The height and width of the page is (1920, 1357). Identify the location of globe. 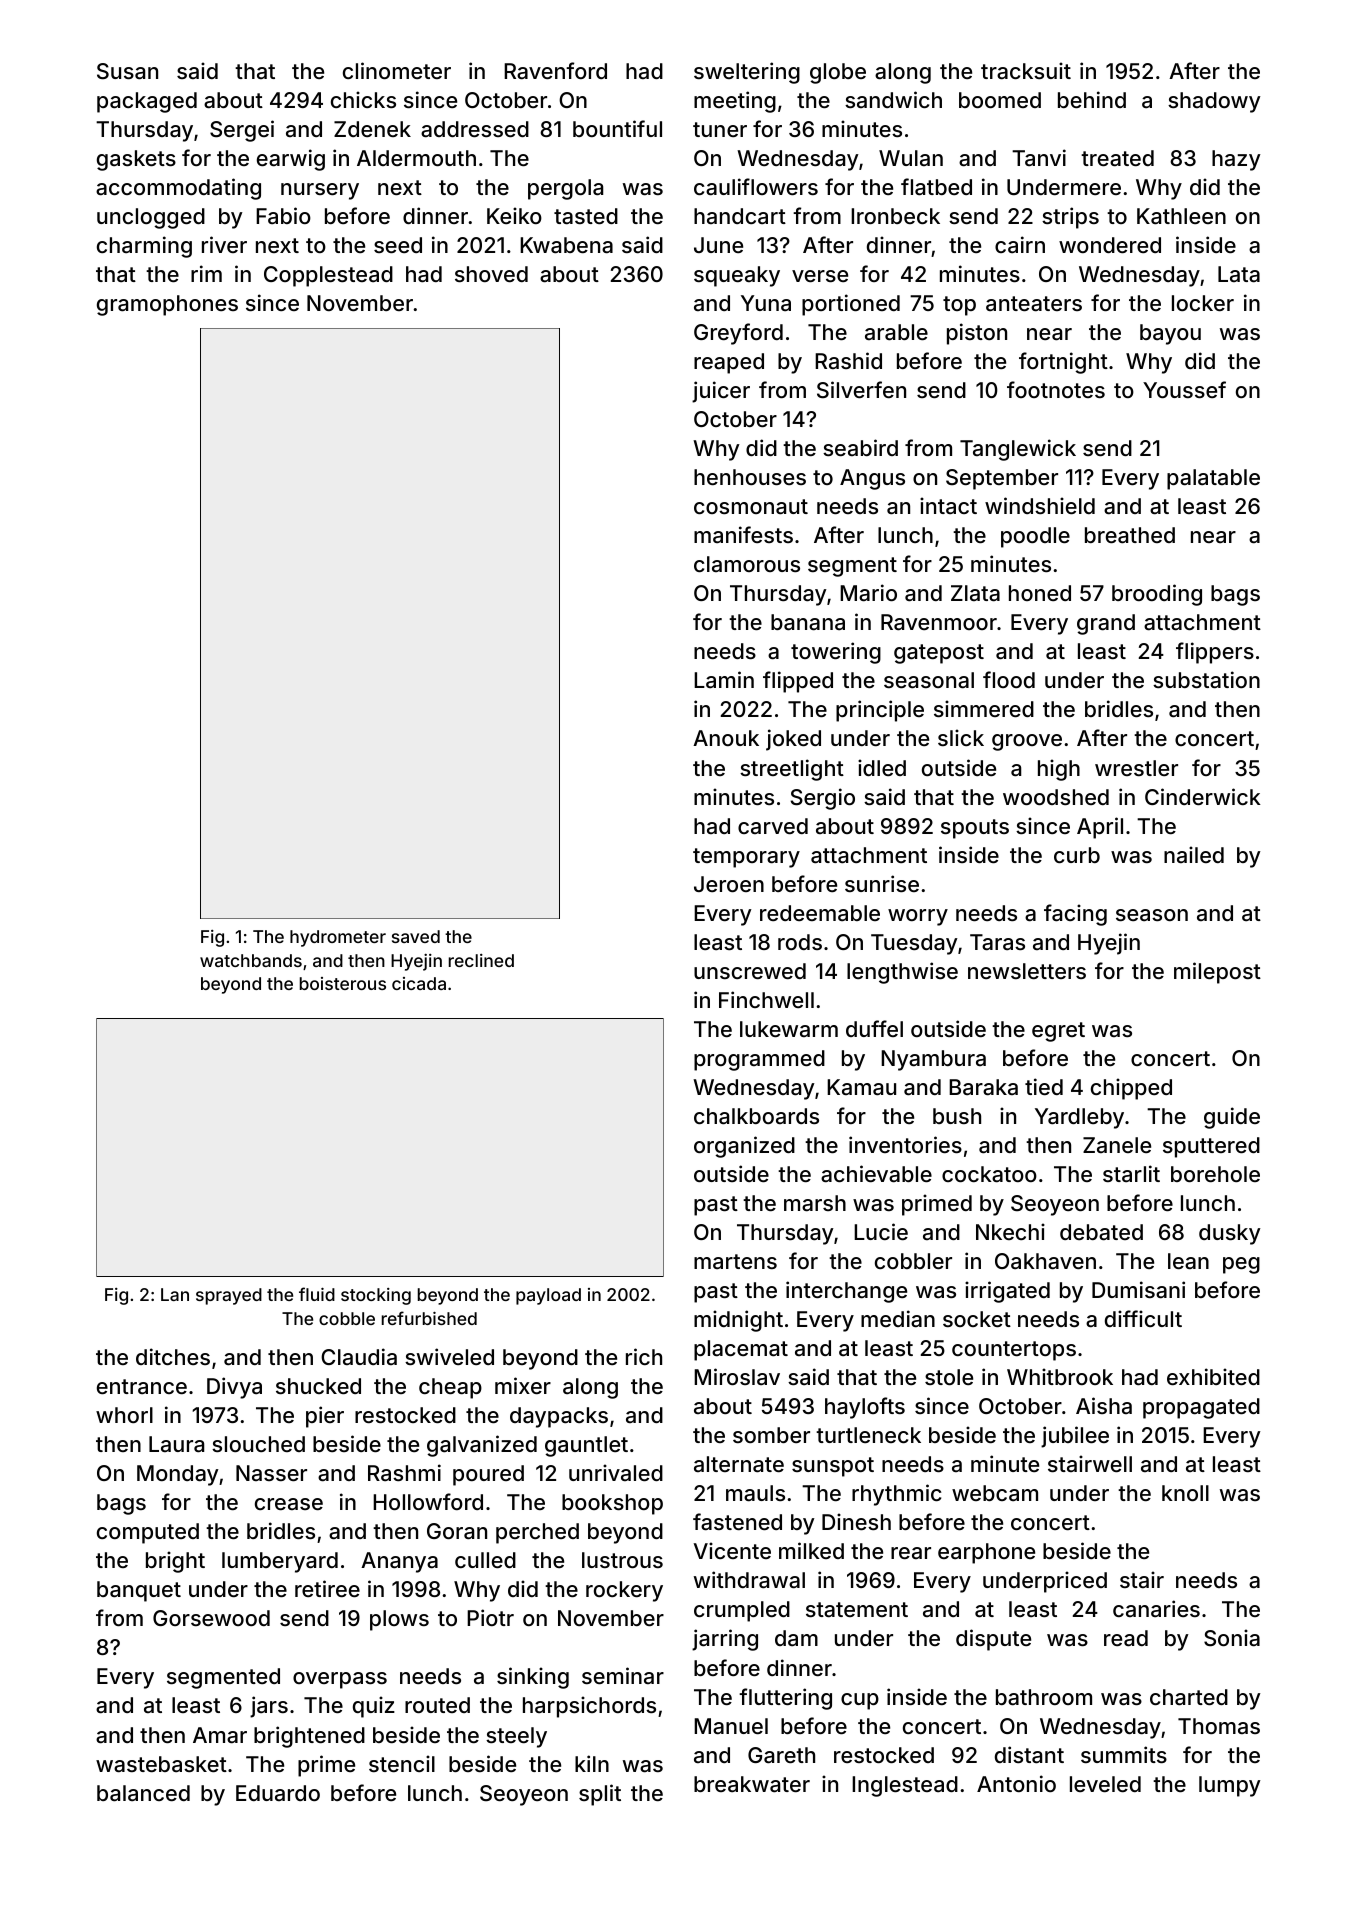
(838, 73).
